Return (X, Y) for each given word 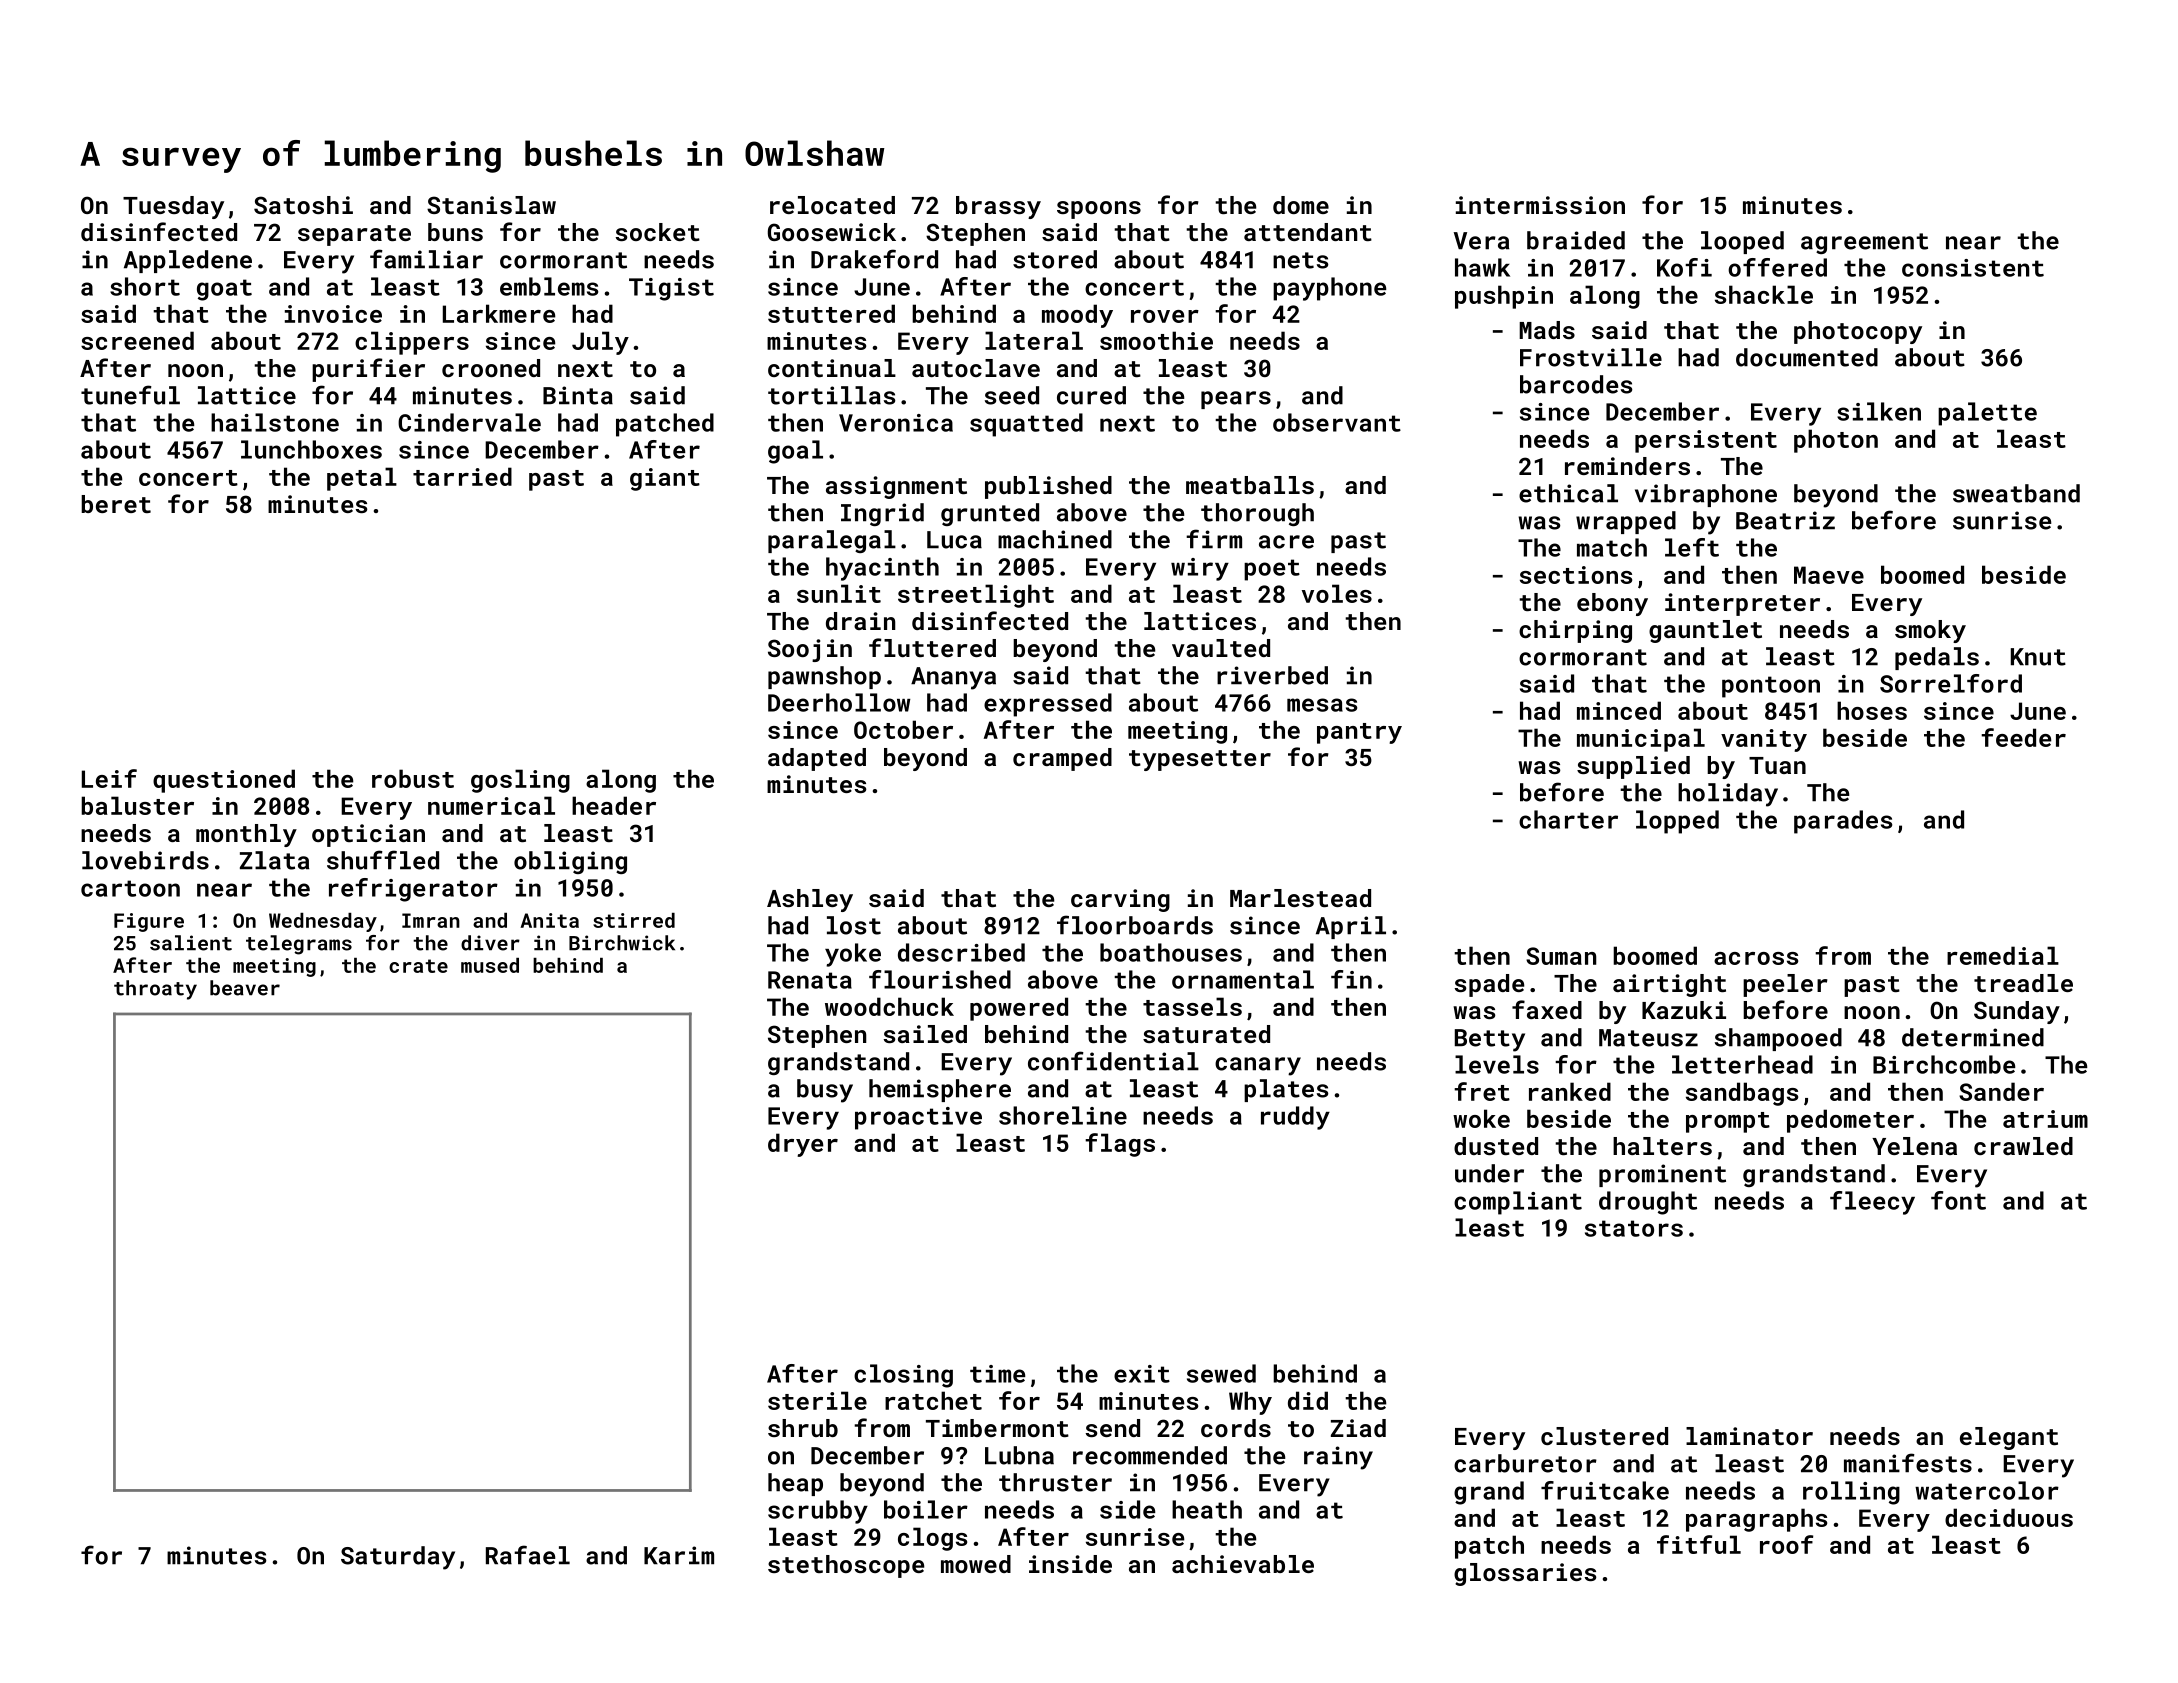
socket (658, 232)
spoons (1099, 210)
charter (1568, 819)
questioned (224, 781)
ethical (1568, 493)
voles (1337, 593)
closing (903, 1376)
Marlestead (1300, 898)
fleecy (1872, 1203)
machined (1055, 539)
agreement (1864, 243)
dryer (803, 1145)
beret (116, 504)
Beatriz (1785, 520)
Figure (149, 922)
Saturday (398, 1558)
